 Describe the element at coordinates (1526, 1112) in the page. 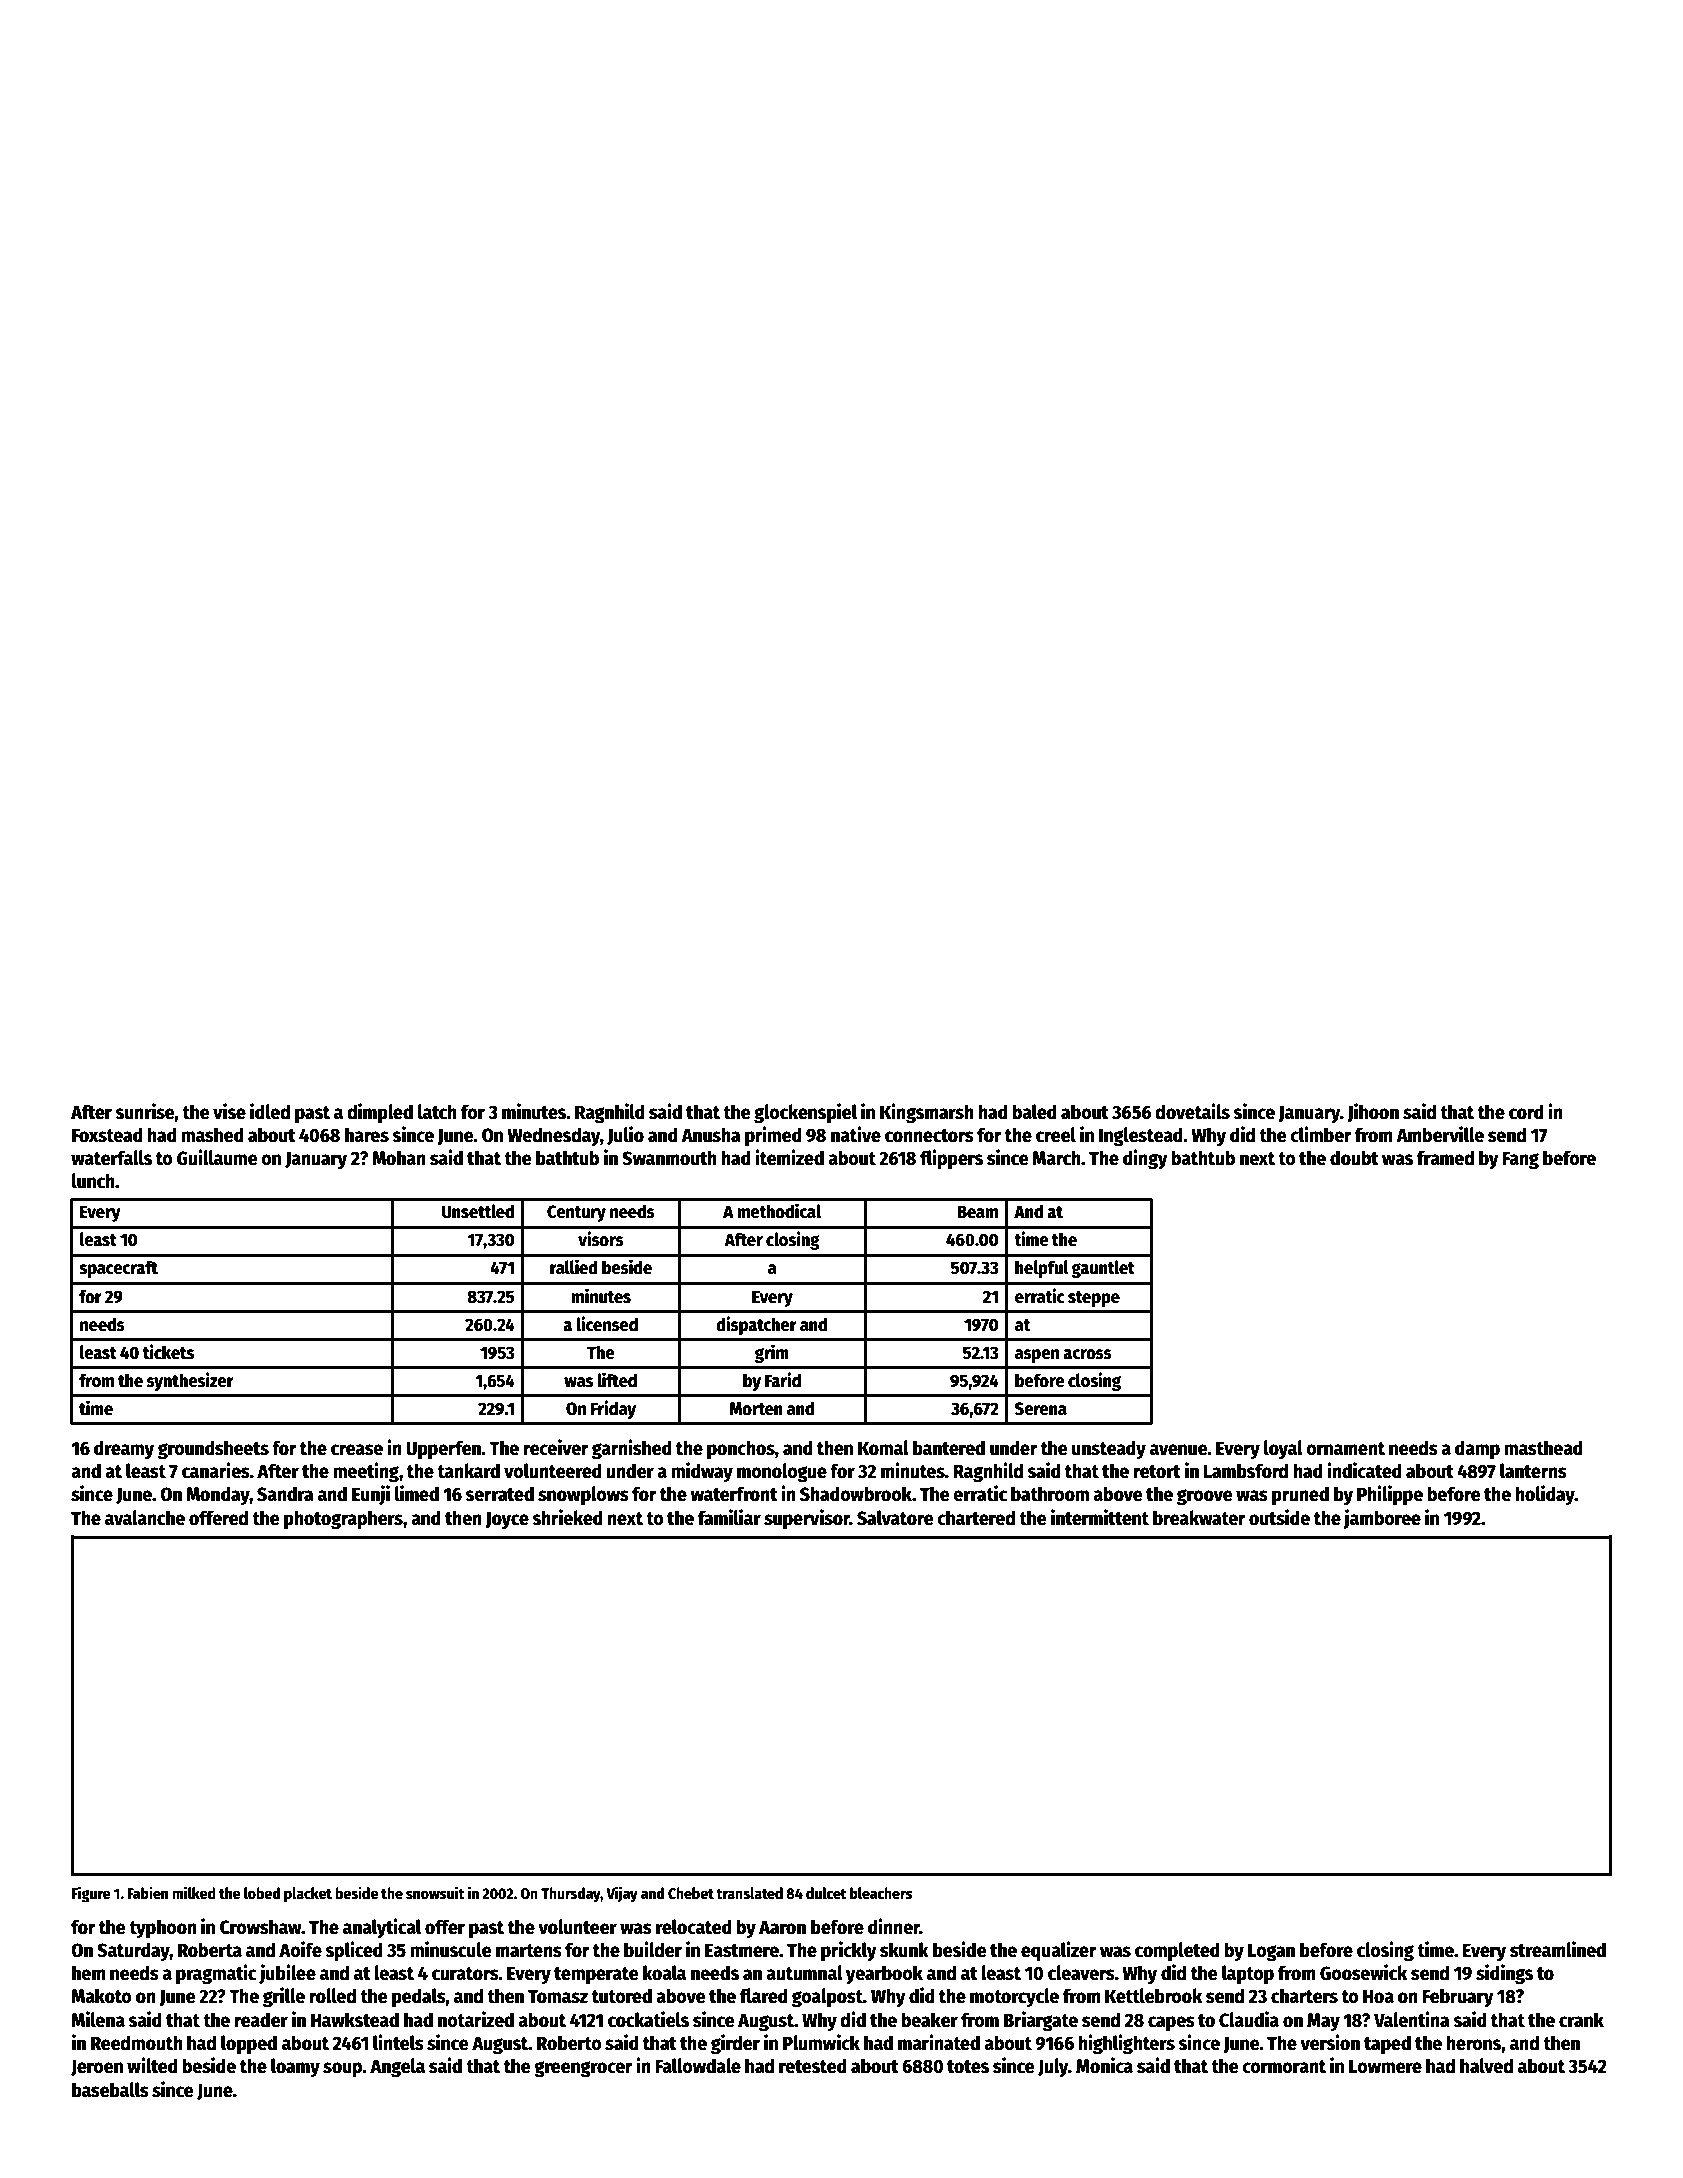

I see `cord` at that location.
